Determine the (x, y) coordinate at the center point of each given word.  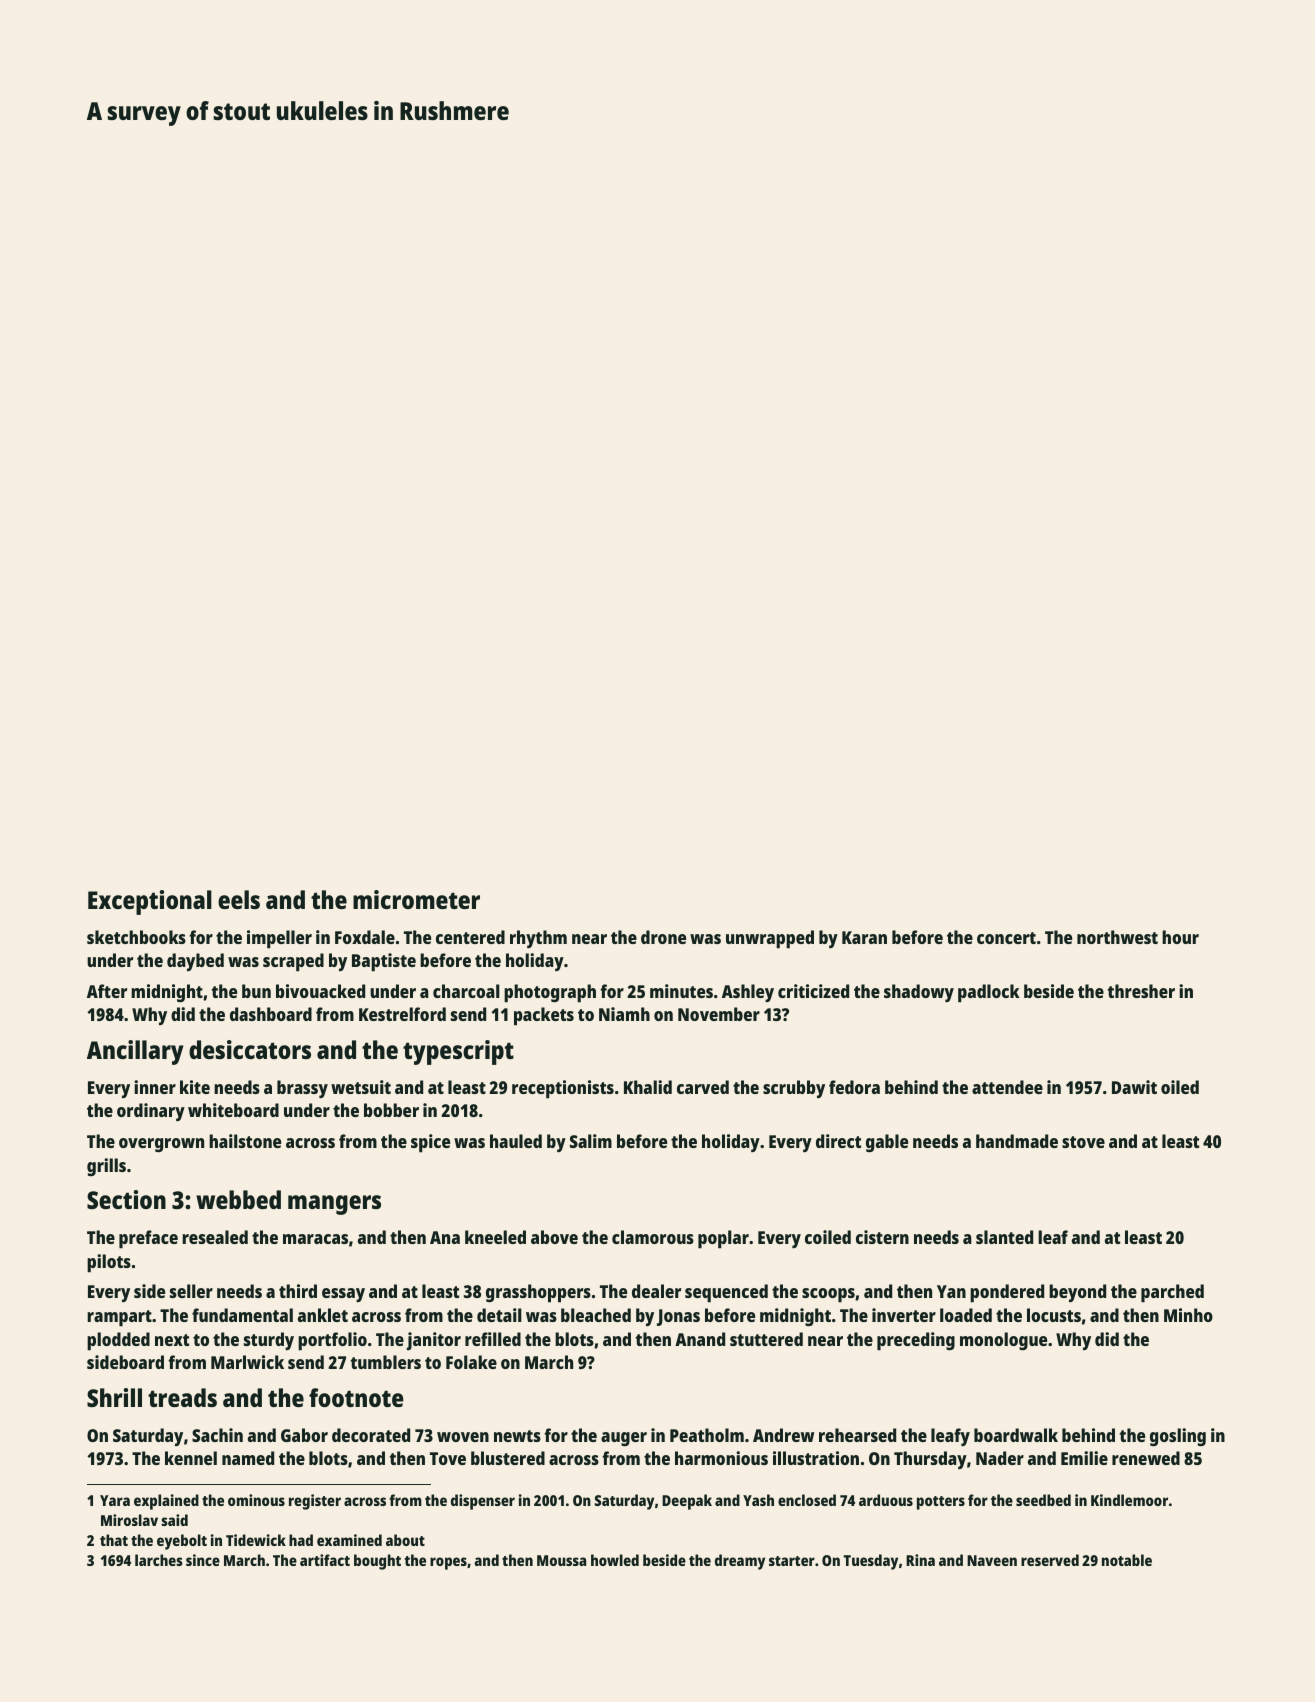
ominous (256, 1500)
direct (838, 1141)
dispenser (483, 1502)
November (719, 1014)
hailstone (245, 1141)
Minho (1188, 1315)
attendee (1007, 1087)
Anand (700, 1339)
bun (256, 991)
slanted (1004, 1237)
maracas (315, 1239)
